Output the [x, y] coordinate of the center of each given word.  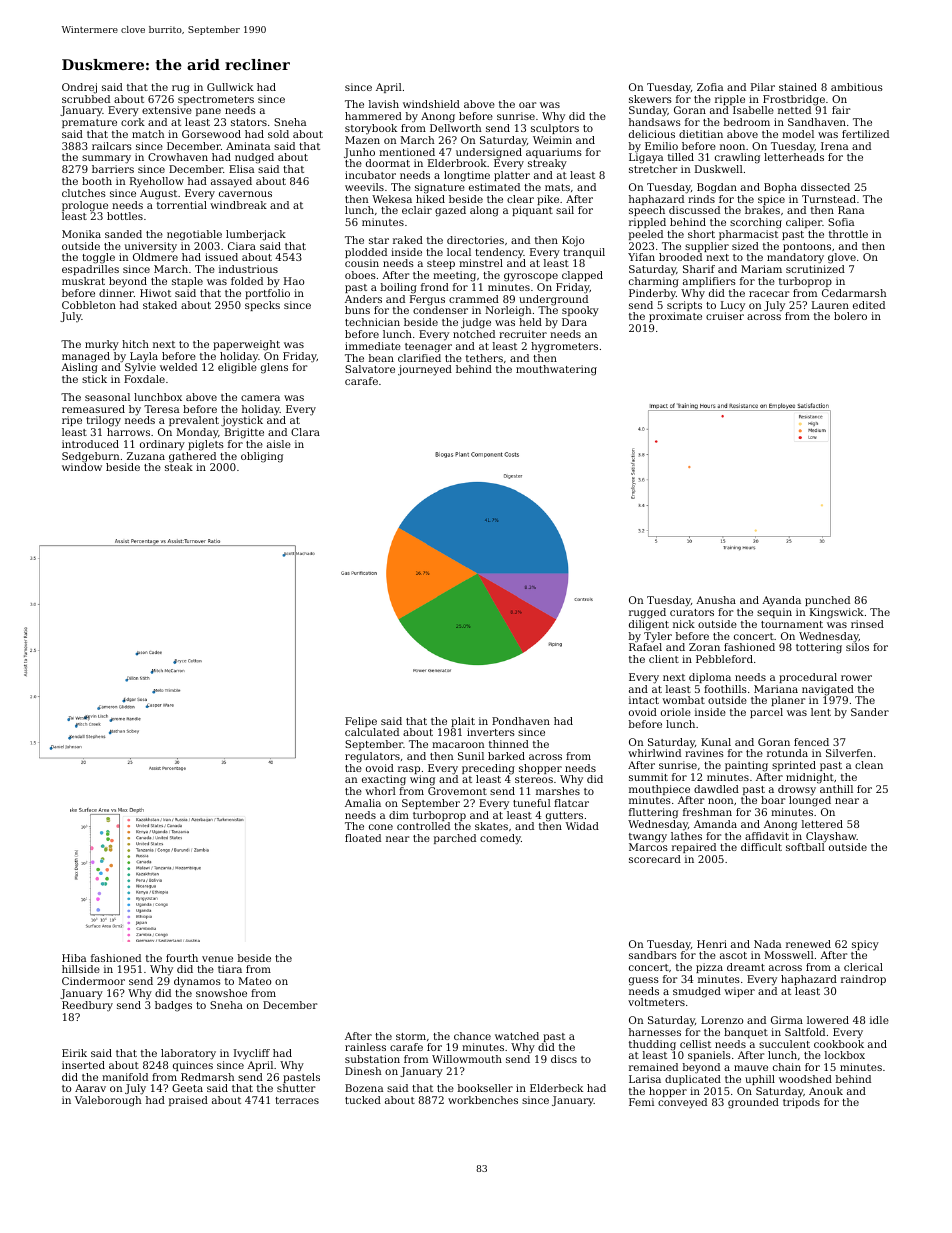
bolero [850, 316]
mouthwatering [556, 370]
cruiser [725, 316]
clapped [582, 276]
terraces [297, 1100]
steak [179, 467]
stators [249, 122]
